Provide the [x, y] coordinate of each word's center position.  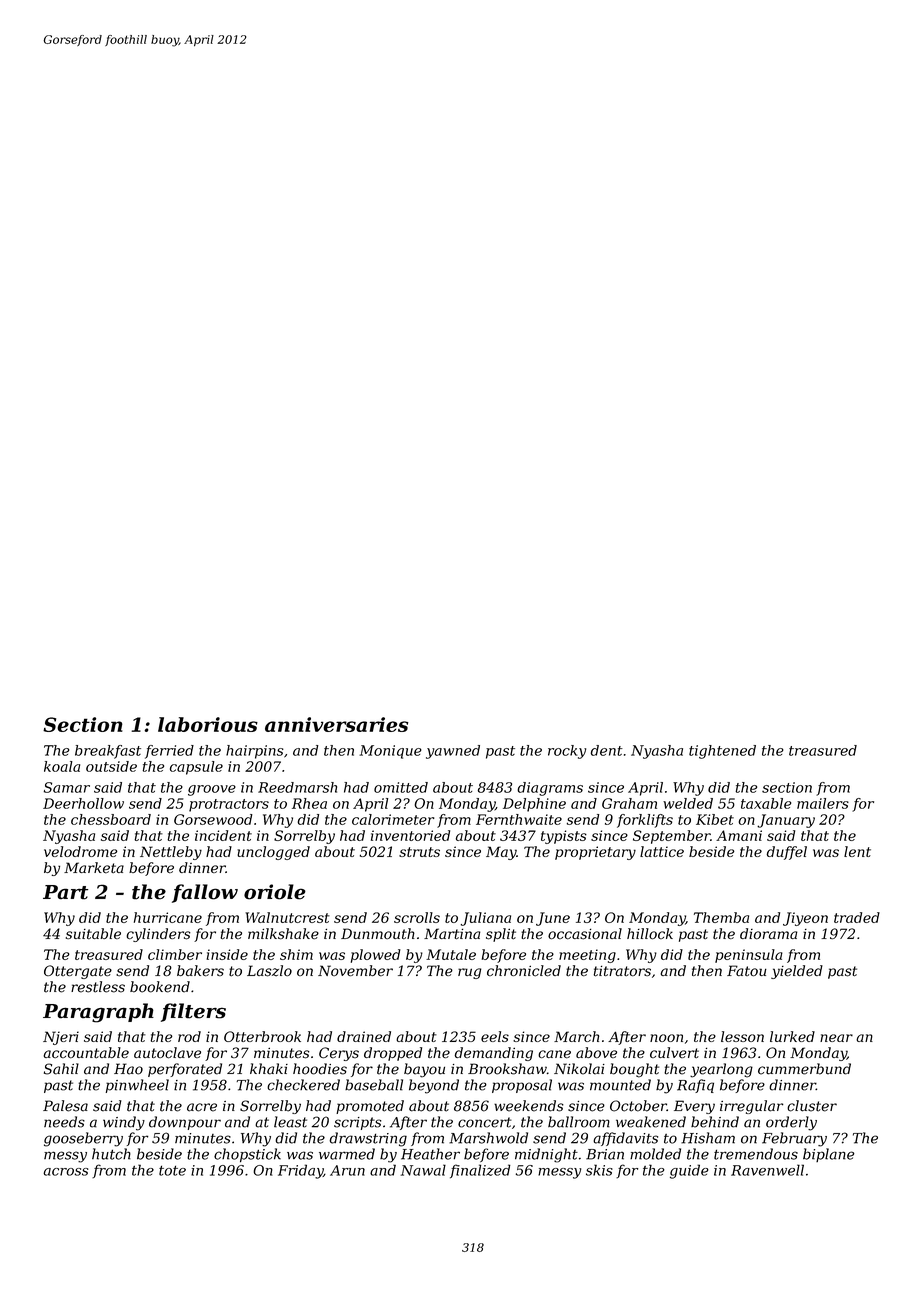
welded [688, 803]
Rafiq [695, 1086]
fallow [205, 893]
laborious [208, 724]
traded [857, 917]
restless [98, 987]
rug [469, 973]
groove [212, 790]
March [576, 1036]
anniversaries [336, 724]
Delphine [534, 805]
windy [124, 1123]
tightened [722, 752]
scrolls [417, 917]
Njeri [61, 1038]
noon [666, 1038]
